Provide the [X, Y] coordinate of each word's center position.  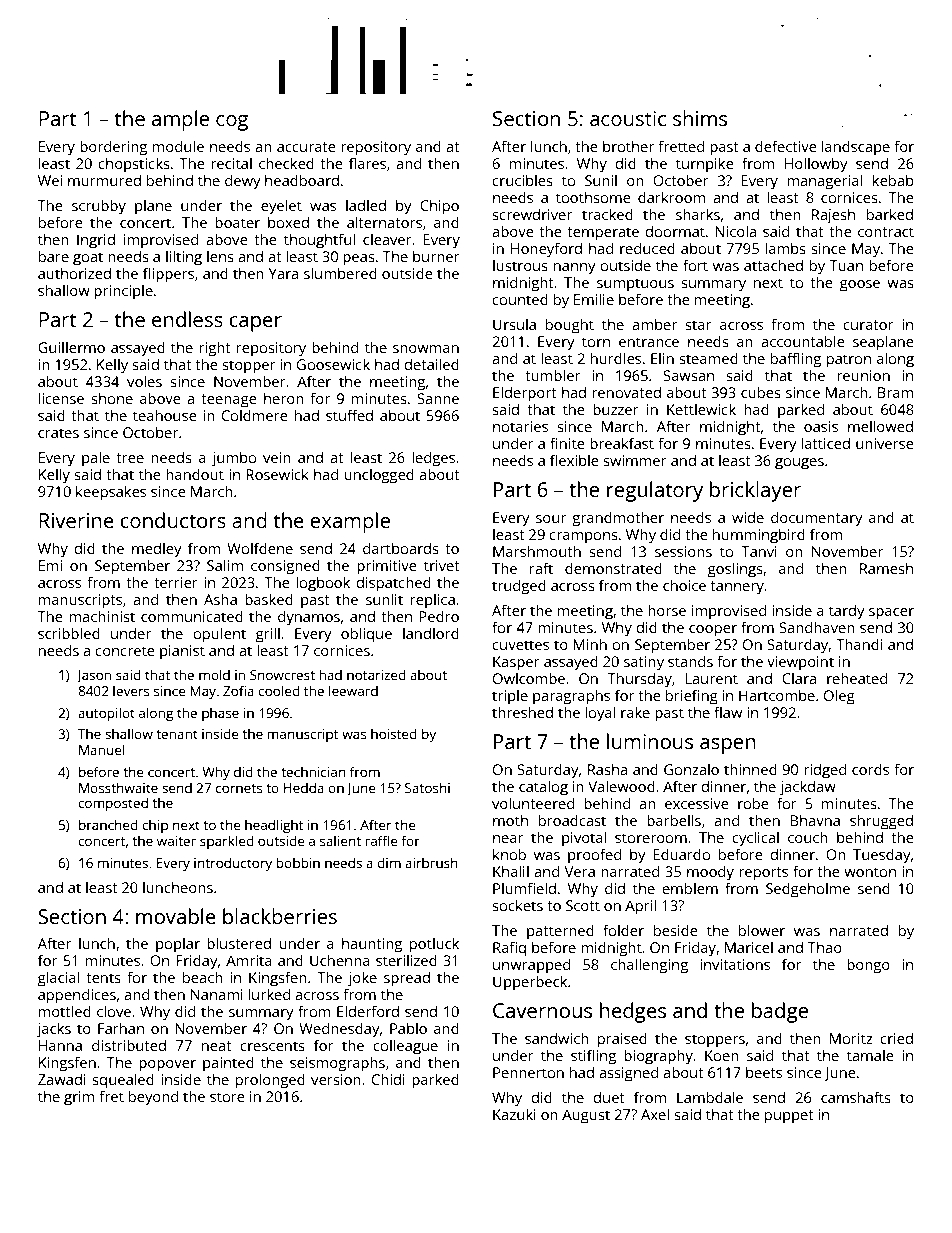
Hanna [60, 1045]
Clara [799, 678]
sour [551, 519]
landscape [856, 148]
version [336, 1079]
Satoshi [427, 787]
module [178, 146]
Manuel [102, 749]
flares [367, 163]
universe [885, 443]
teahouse [165, 415]
